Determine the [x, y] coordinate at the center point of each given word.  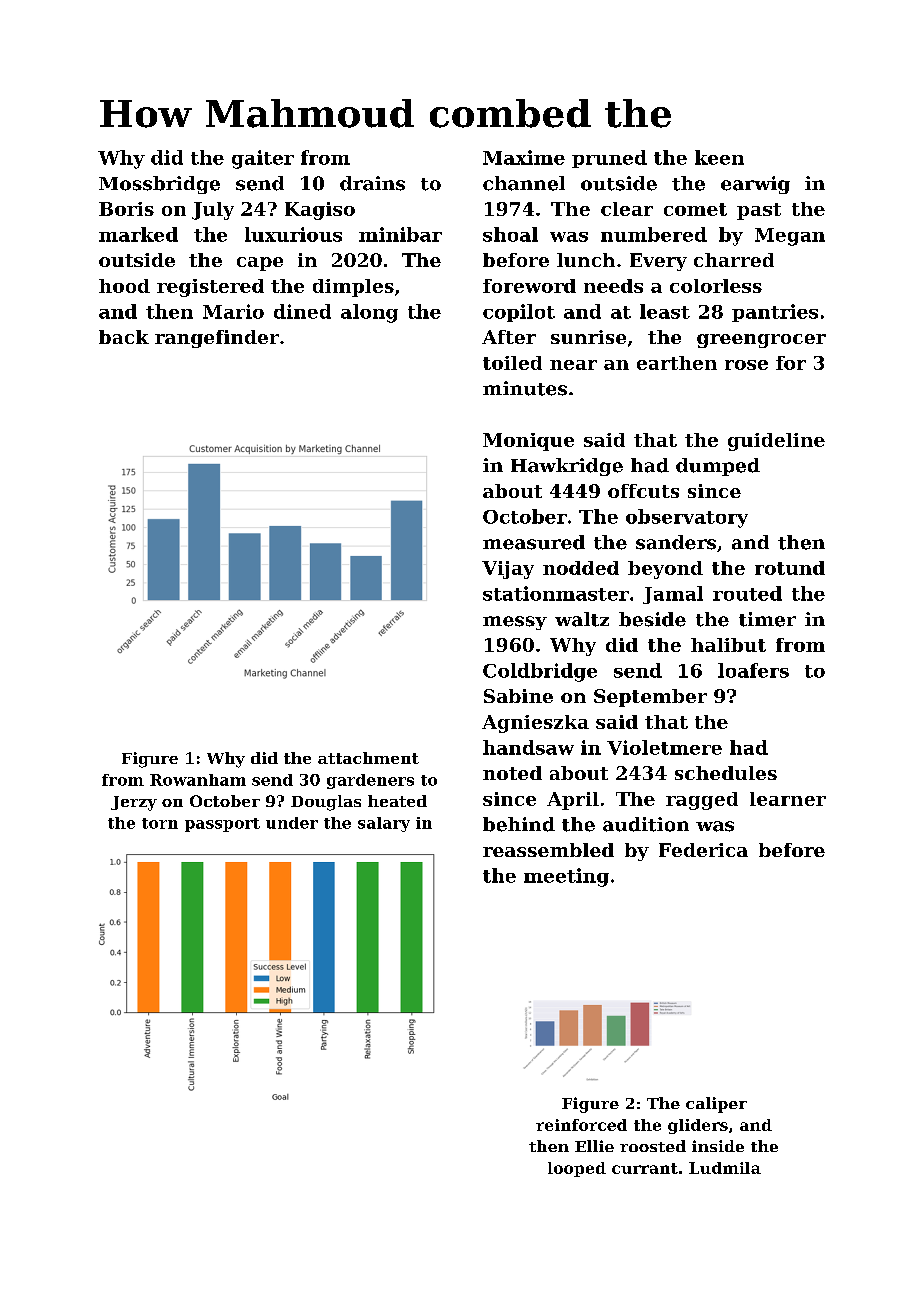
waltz [582, 619]
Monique [528, 442]
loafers [753, 670]
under [292, 823]
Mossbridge [159, 185]
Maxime [524, 157]
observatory [687, 518]
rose [746, 365]
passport [222, 825]
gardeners [370, 781]
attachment [368, 758]
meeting [566, 877]
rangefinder [217, 339]
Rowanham [198, 780]
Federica [703, 850]
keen [719, 157]
